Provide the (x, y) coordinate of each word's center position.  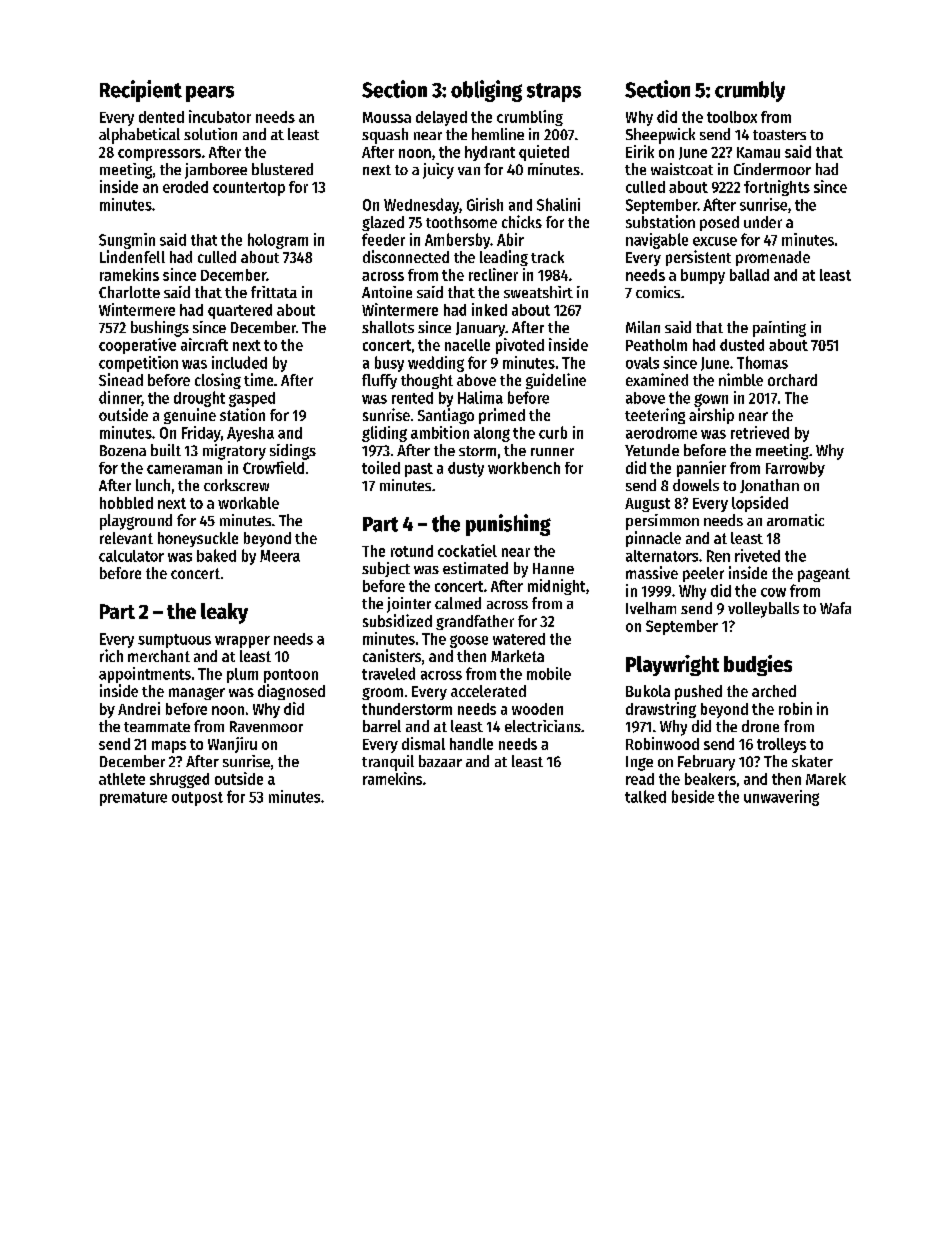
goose (469, 641)
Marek (826, 779)
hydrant (490, 153)
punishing (508, 525)
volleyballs (763, 610)
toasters (779, 135)
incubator (220, 116)
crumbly (750, 91)
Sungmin (127, 241)
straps (554, 92)
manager (197, 694)
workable (248, 503)
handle (471, 744)
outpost (197, 799)
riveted (757, 555)
